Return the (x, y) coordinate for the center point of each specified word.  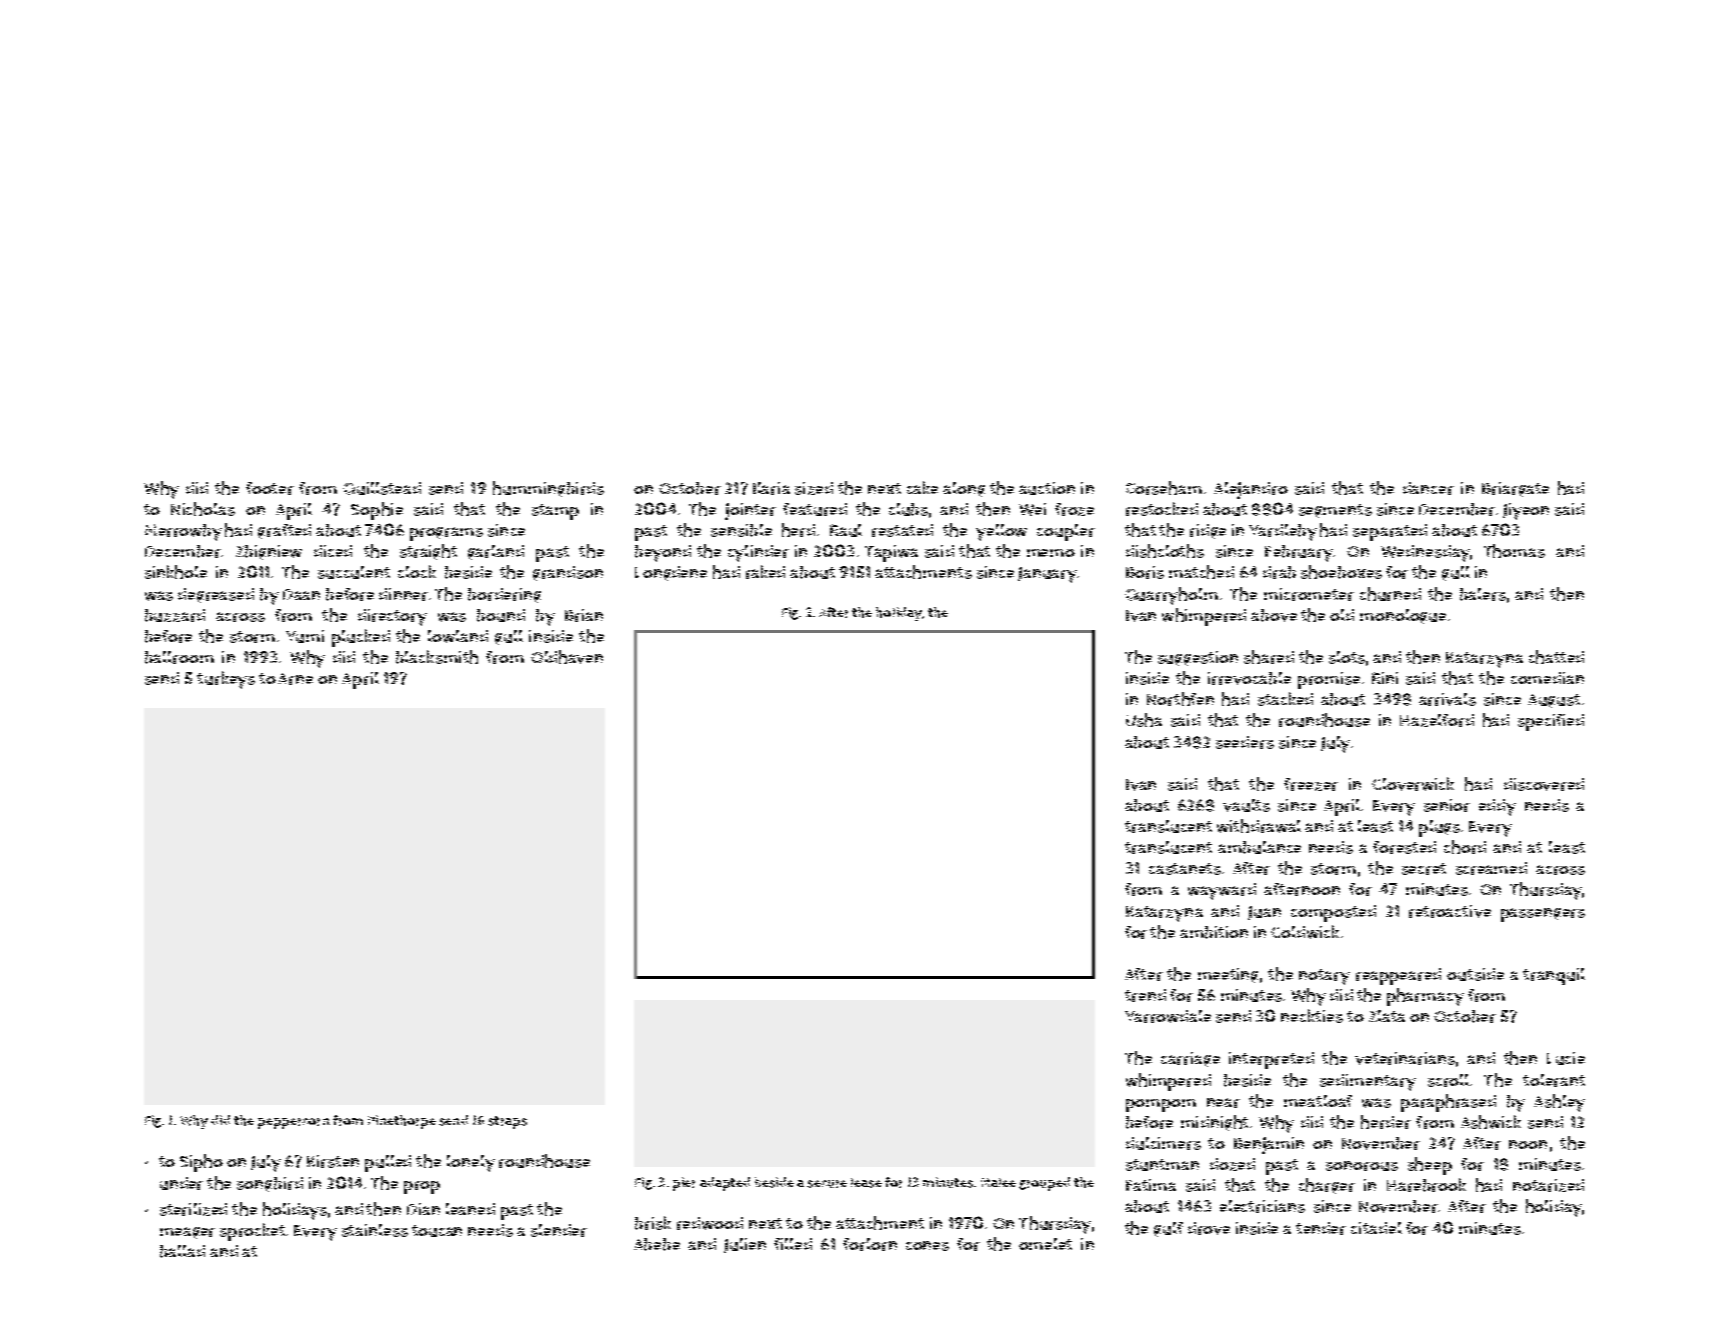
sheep (1430, 1166)
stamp (555, 512)
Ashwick (1491, 1122)
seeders (1245, 742)
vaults (1246, 805)
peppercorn (294, 1123)
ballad (182, 1251)
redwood (710, 1223)
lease (866, 1183)
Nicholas (203, 509)
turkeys (226, 680)
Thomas (1514, 551)
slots (1347, 657)
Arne (295, 679)
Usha (1144, 720)
